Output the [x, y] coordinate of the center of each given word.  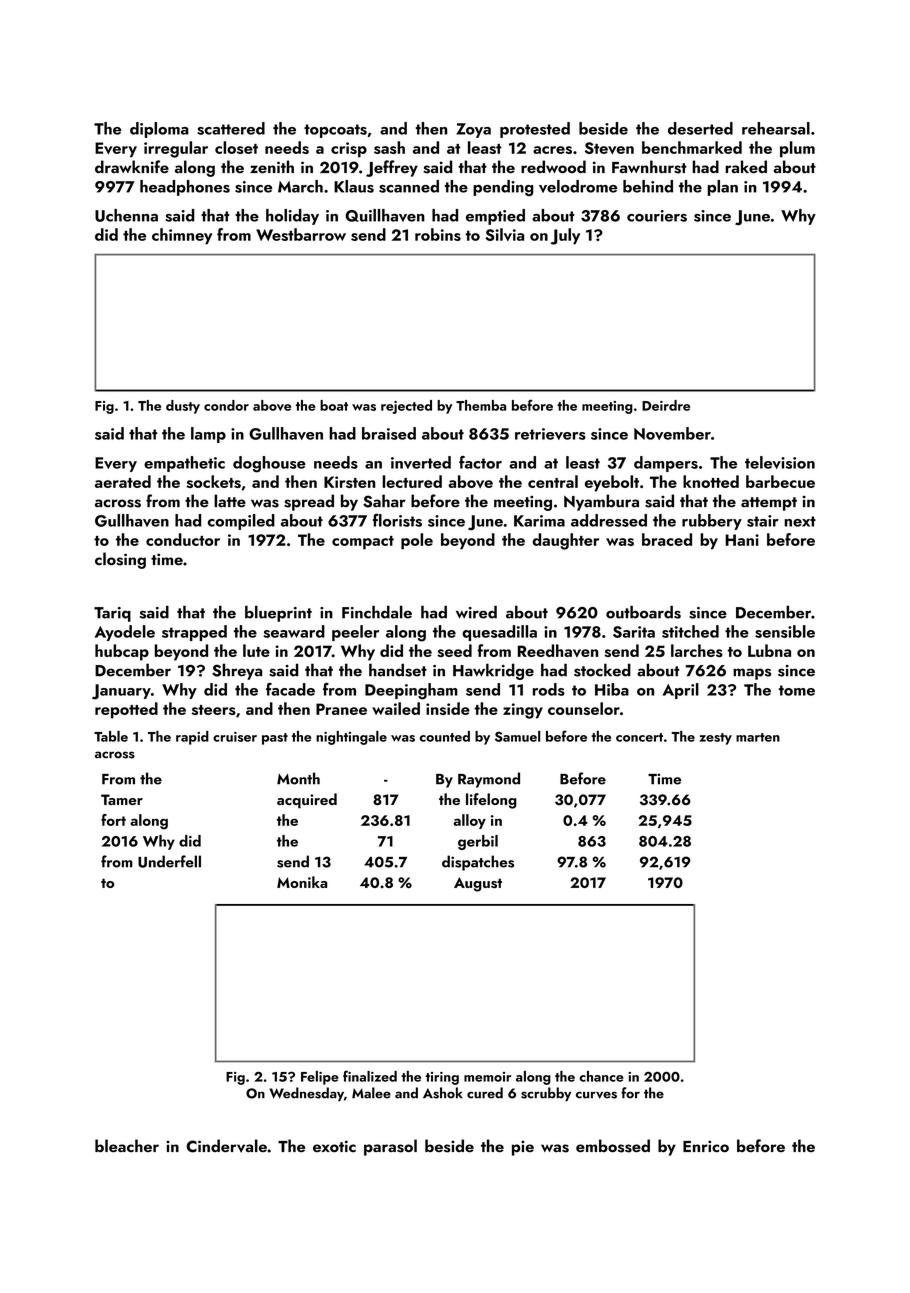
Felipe [320, 1078]
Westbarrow [301, 234]
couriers [657, 216]
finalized [370, 1076]
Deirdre [666, 405]
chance [601, 1076]
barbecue [780, 481]
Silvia [504, 234]
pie [523, 1148]
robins [438, 234]
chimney [182, 236]
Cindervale [226, 1146]
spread [309, 502]
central [553, 481]
